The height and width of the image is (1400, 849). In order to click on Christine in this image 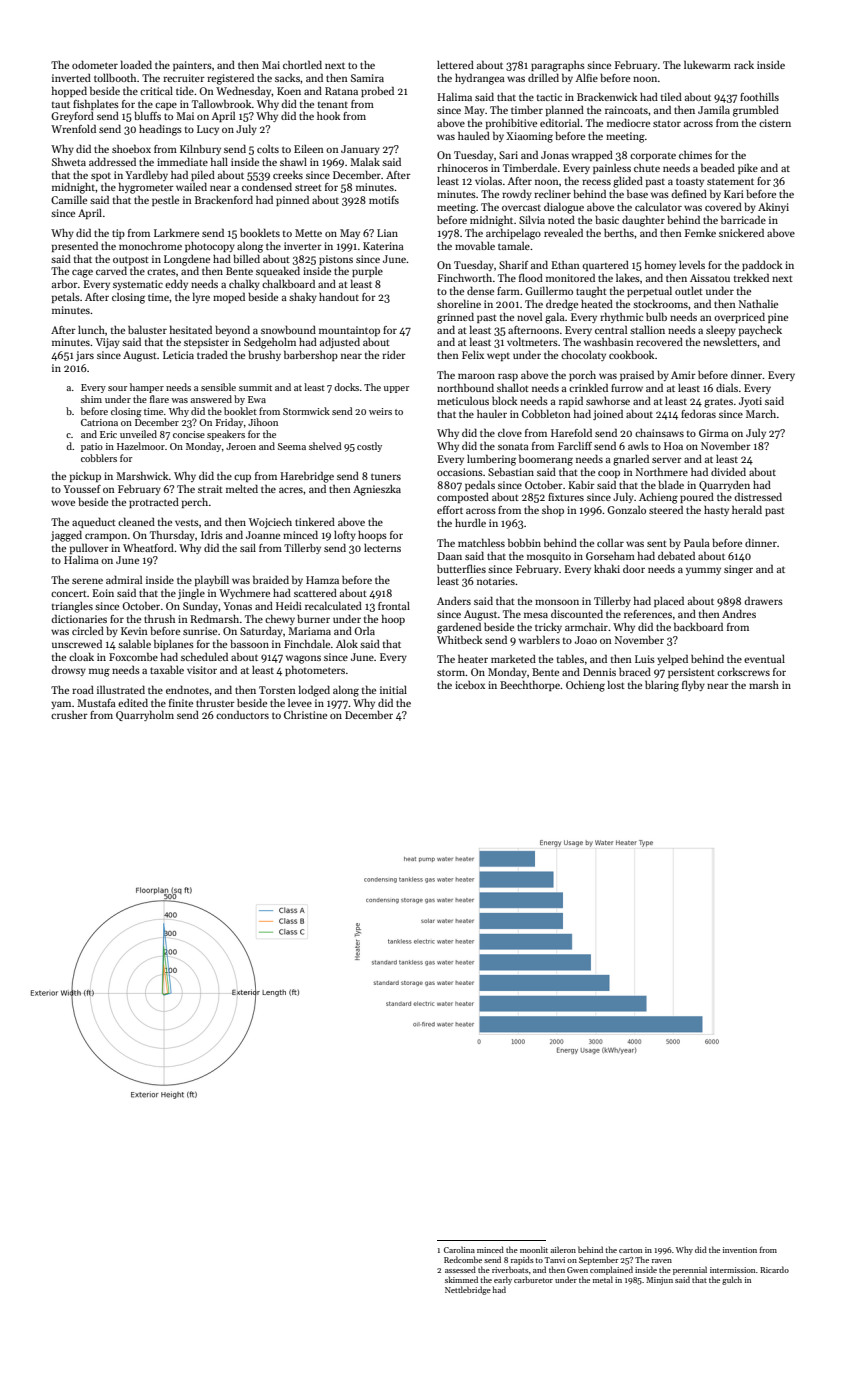, I will do `click(305, 714)`.
